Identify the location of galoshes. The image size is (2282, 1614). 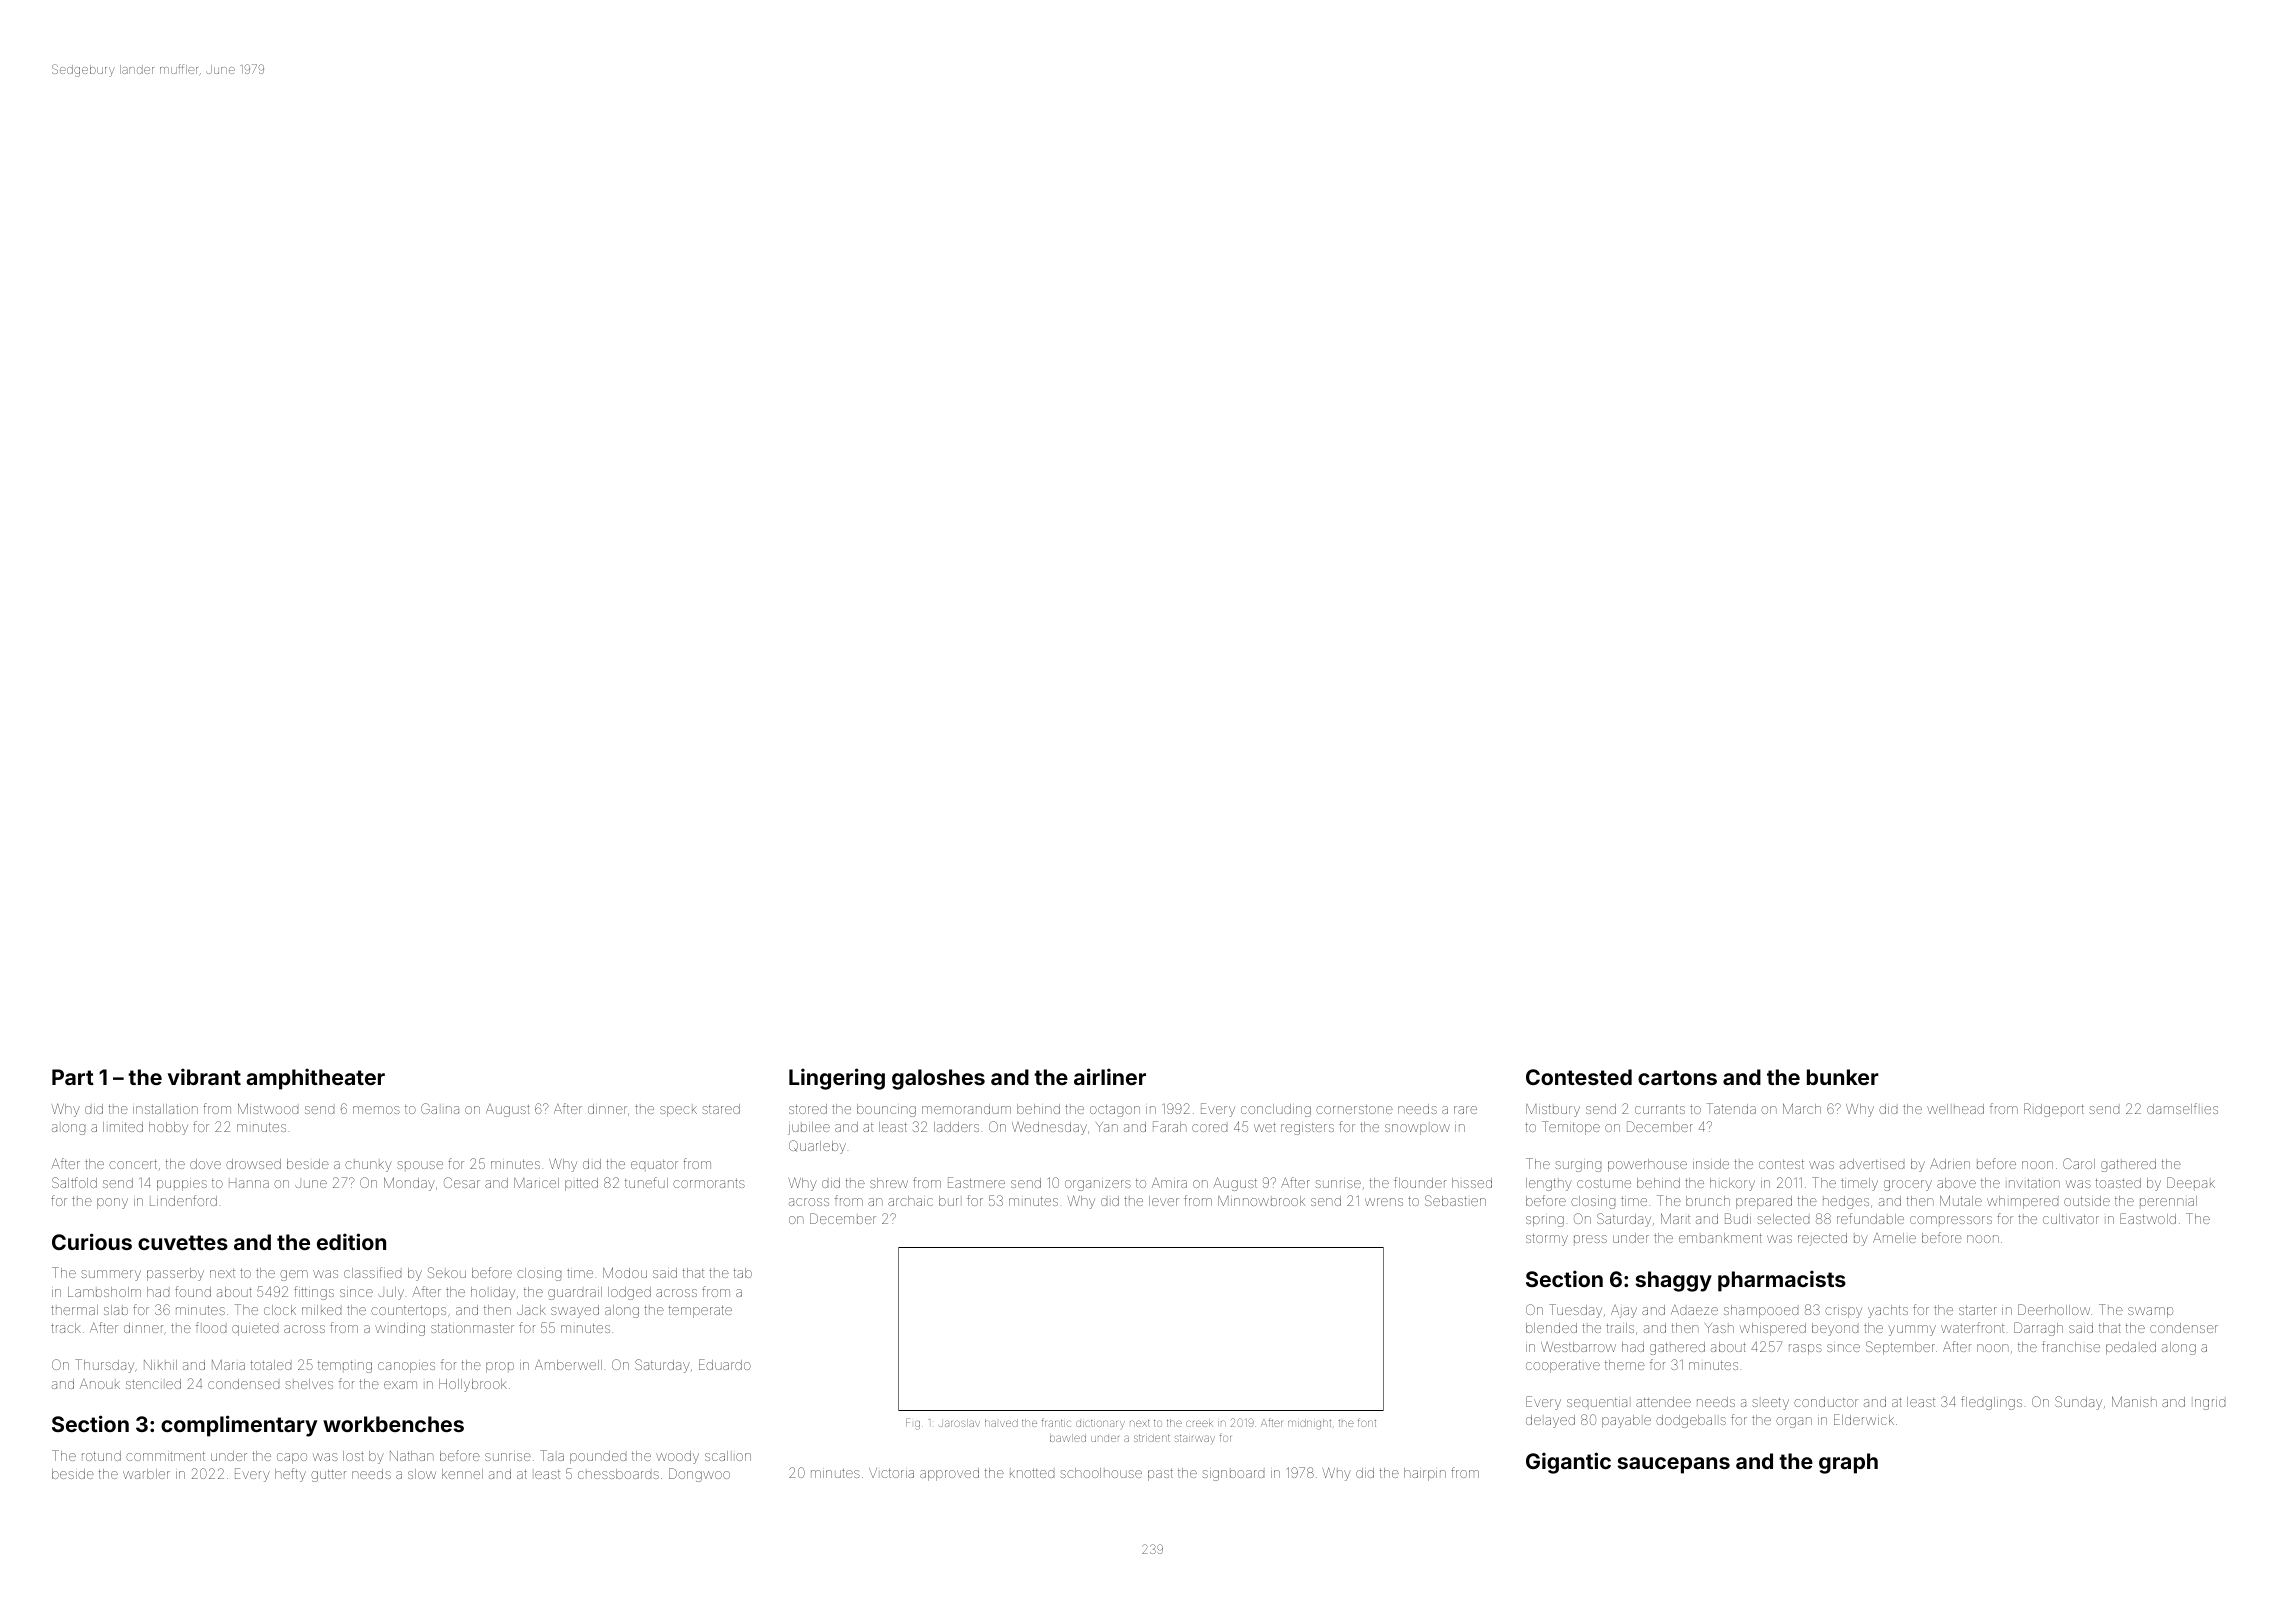
(938, 1079).
